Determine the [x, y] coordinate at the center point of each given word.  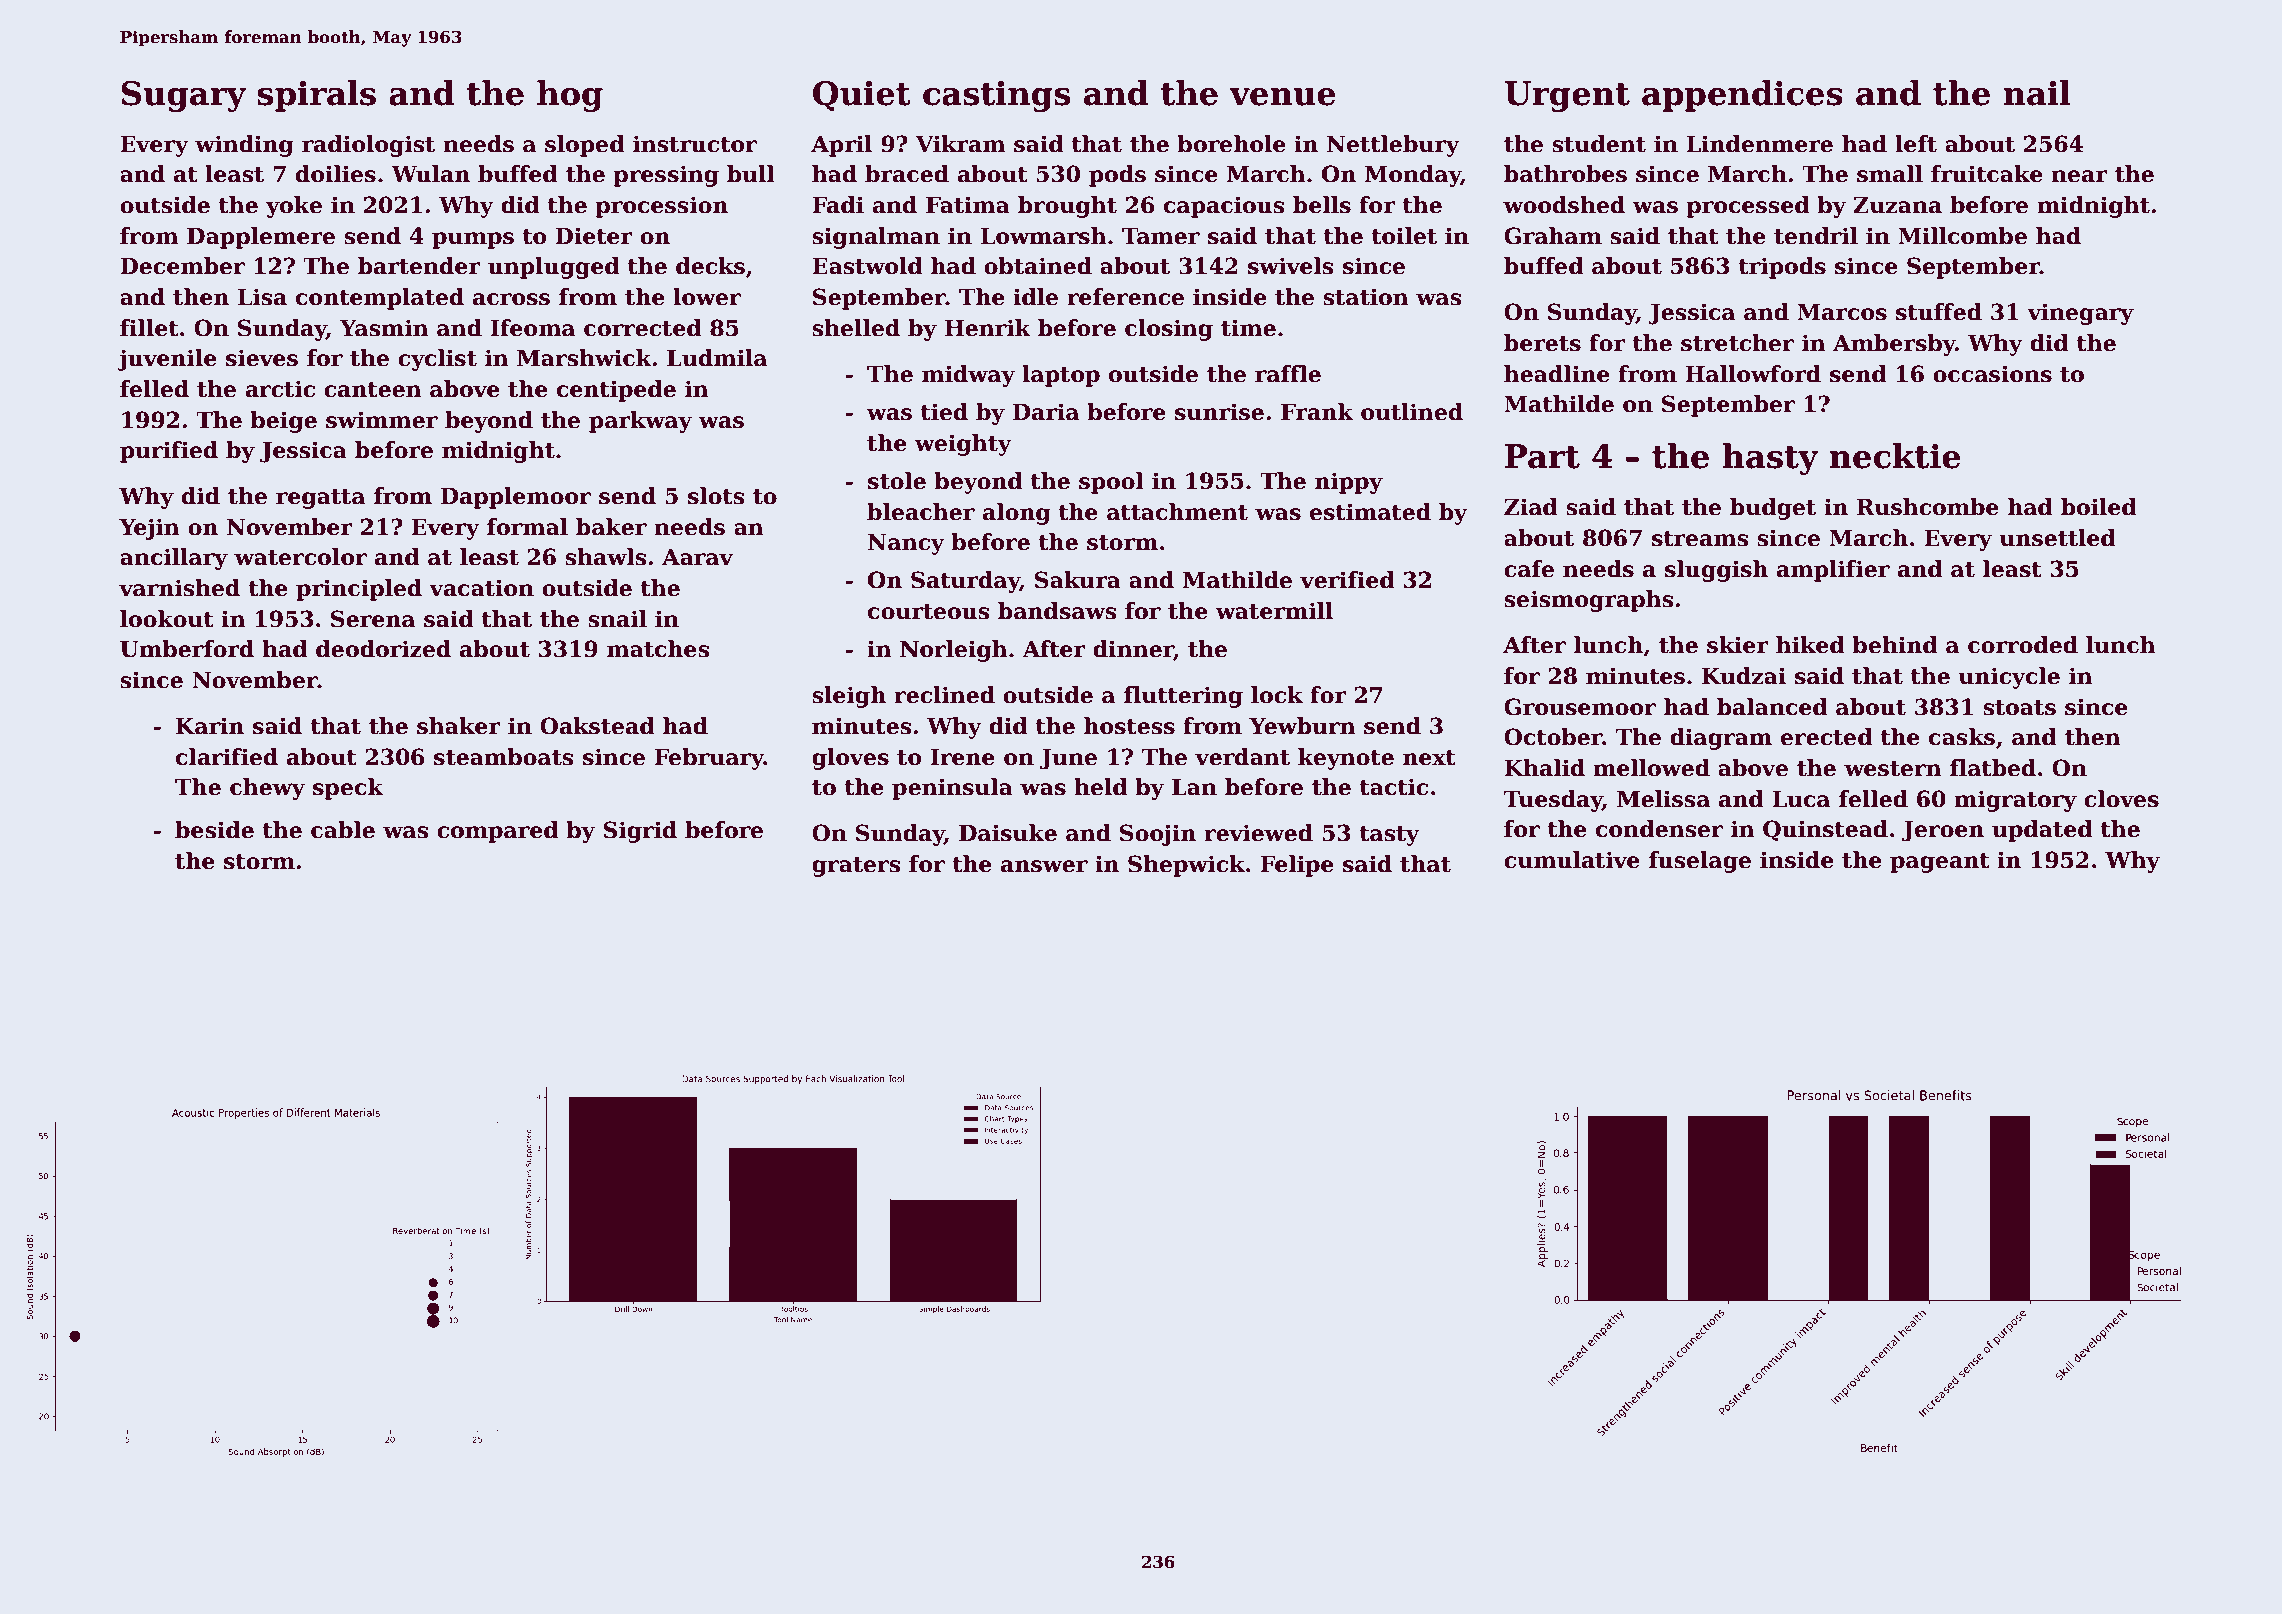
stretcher [1737, 343]
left [1916, 144]
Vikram [961, 144]
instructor [695, 144]
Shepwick [1186, 866]
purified [169, 452]
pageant [1940, 863]
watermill [1274, 611]
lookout [167, 619]
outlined [1412, 412]
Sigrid [640, 832]
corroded [2023, 645]
